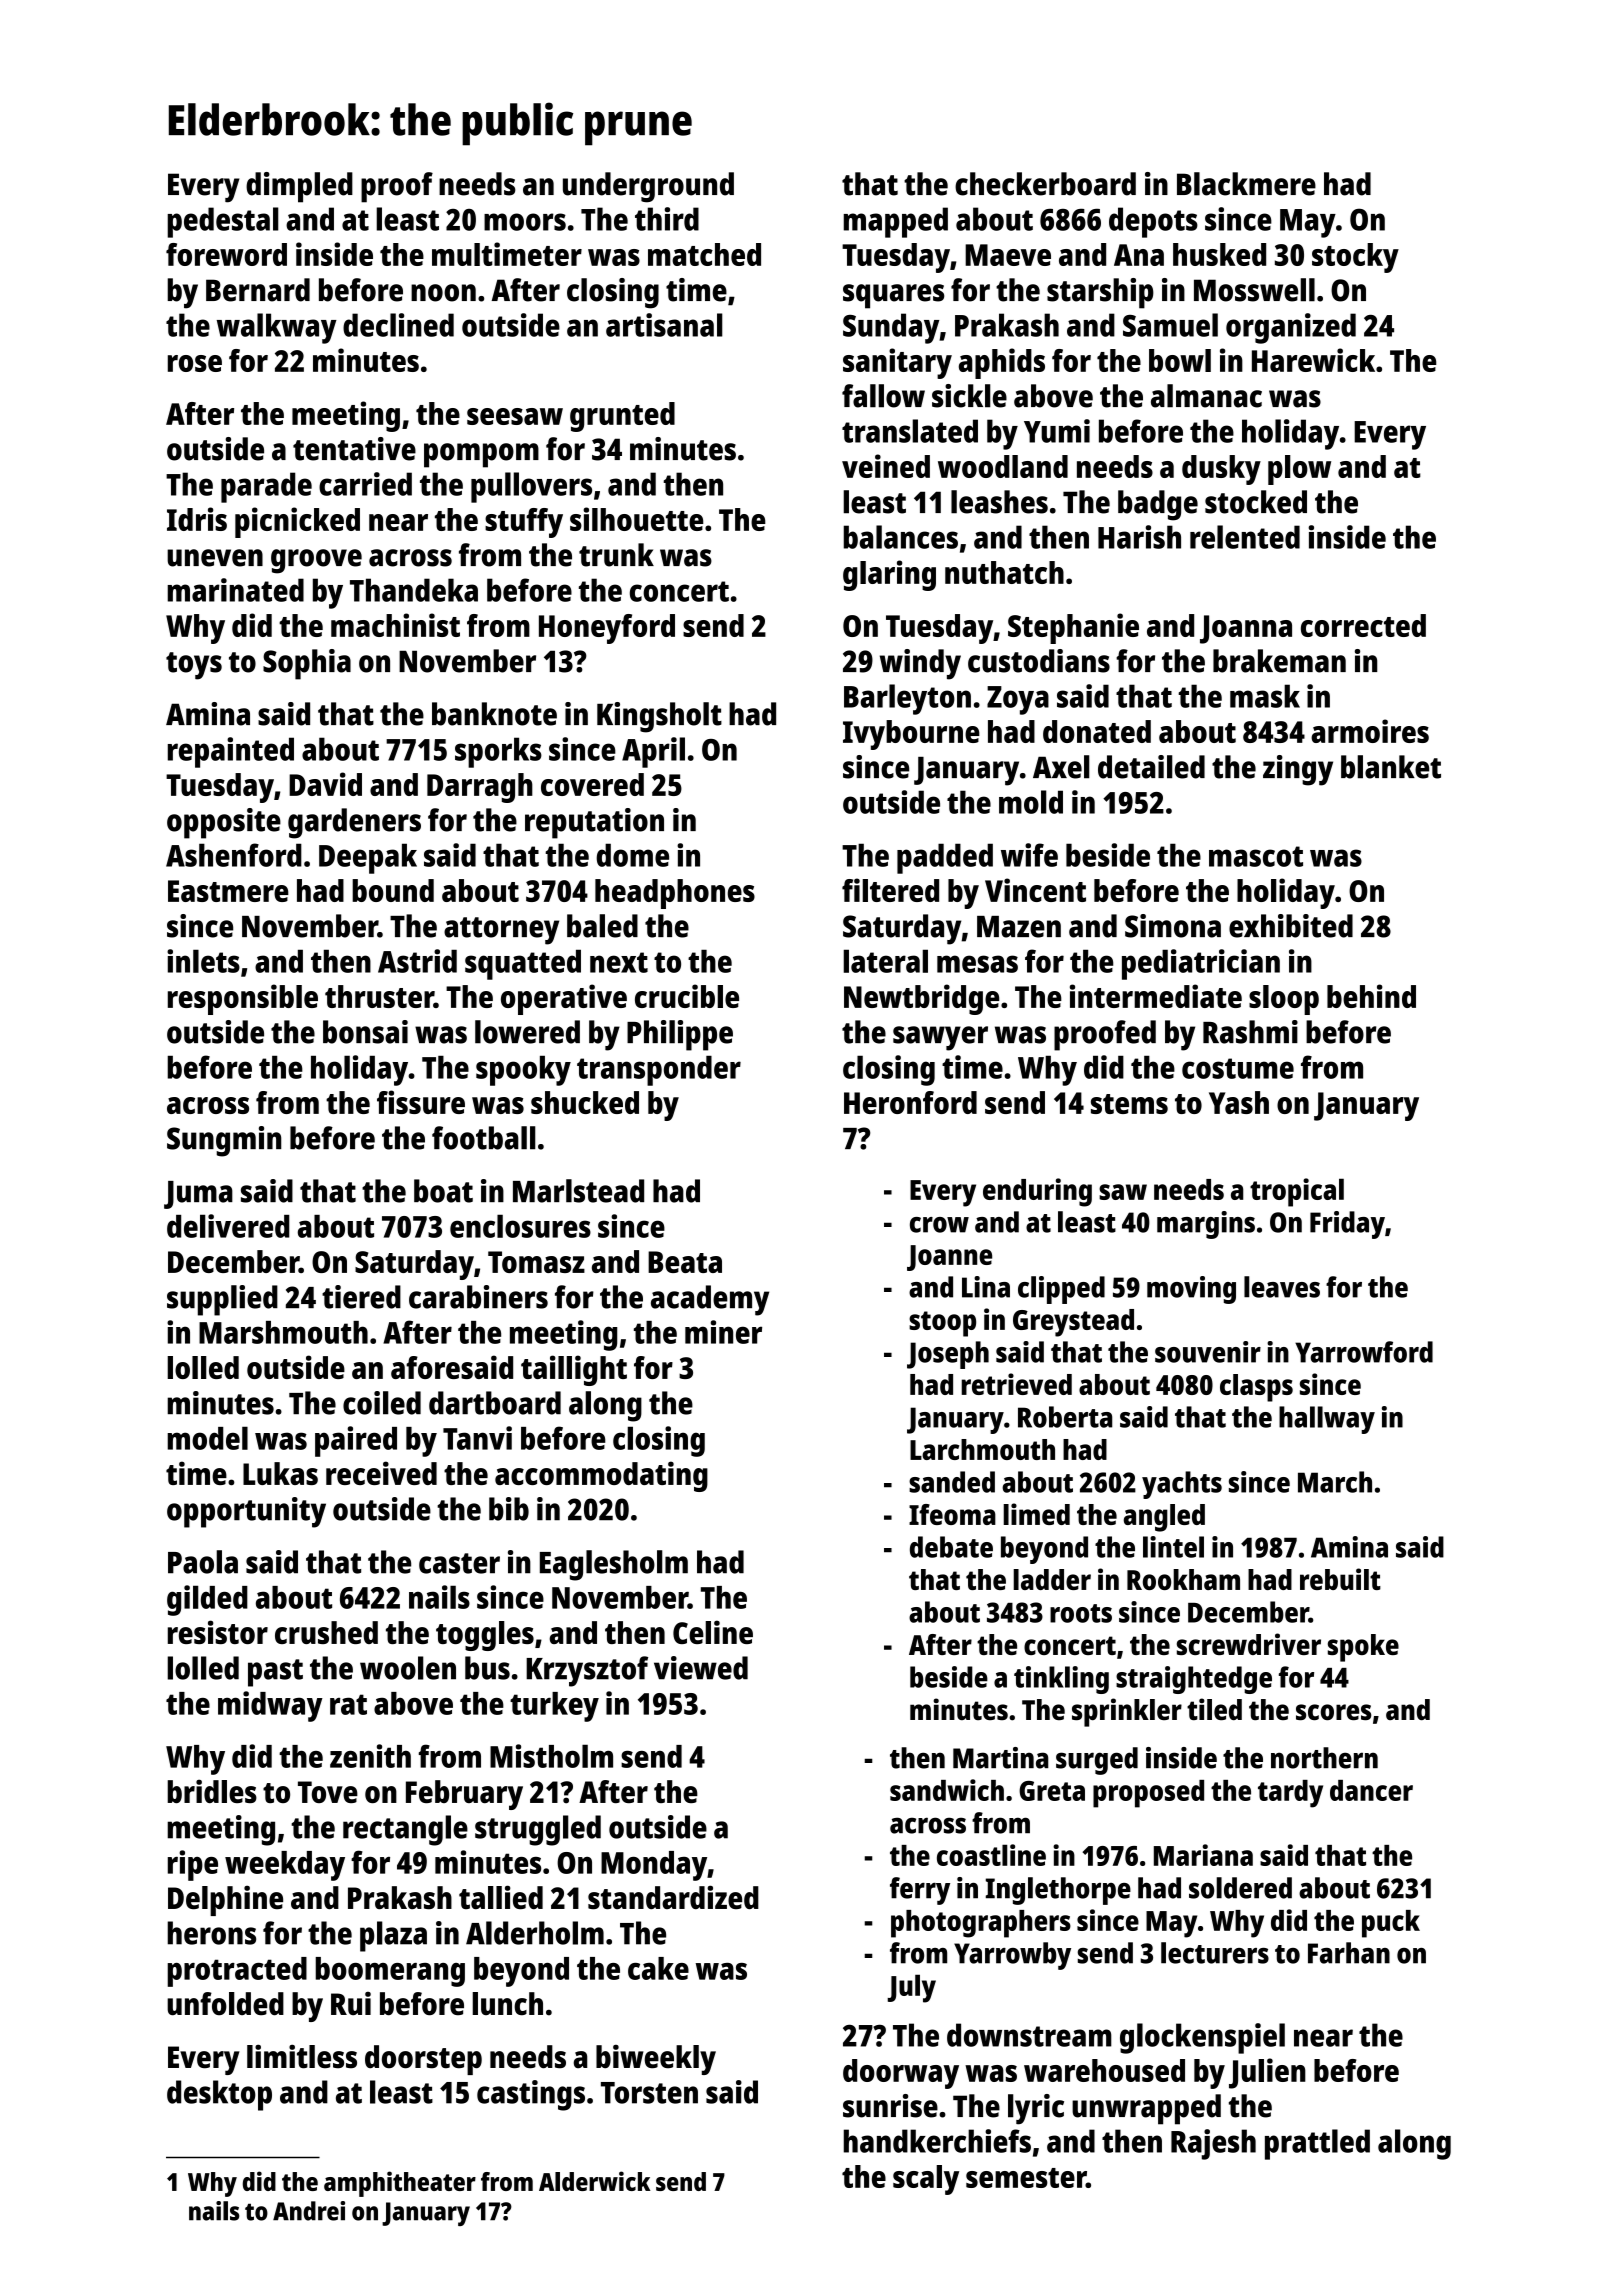 The width and height of the page is (1620, 2292). Describe the element at coordinates (1327, 1420) in the page. I see `hallway` at that location.
